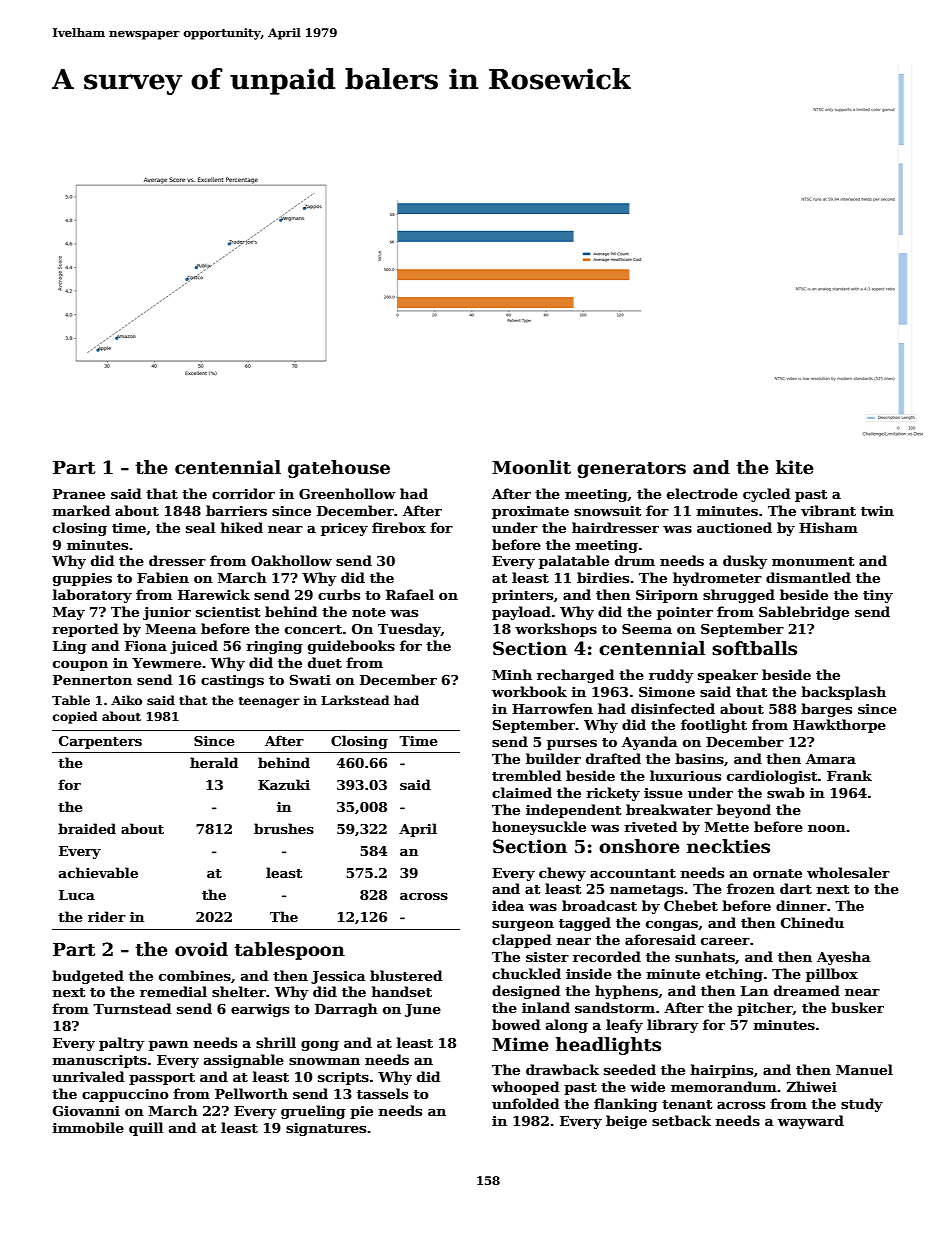 This screenshot has height=1233, width=952. What do you see at coordinates (520, 1044) in the screenshot?
I see `Mime` at bounding box center [520, 1044].
